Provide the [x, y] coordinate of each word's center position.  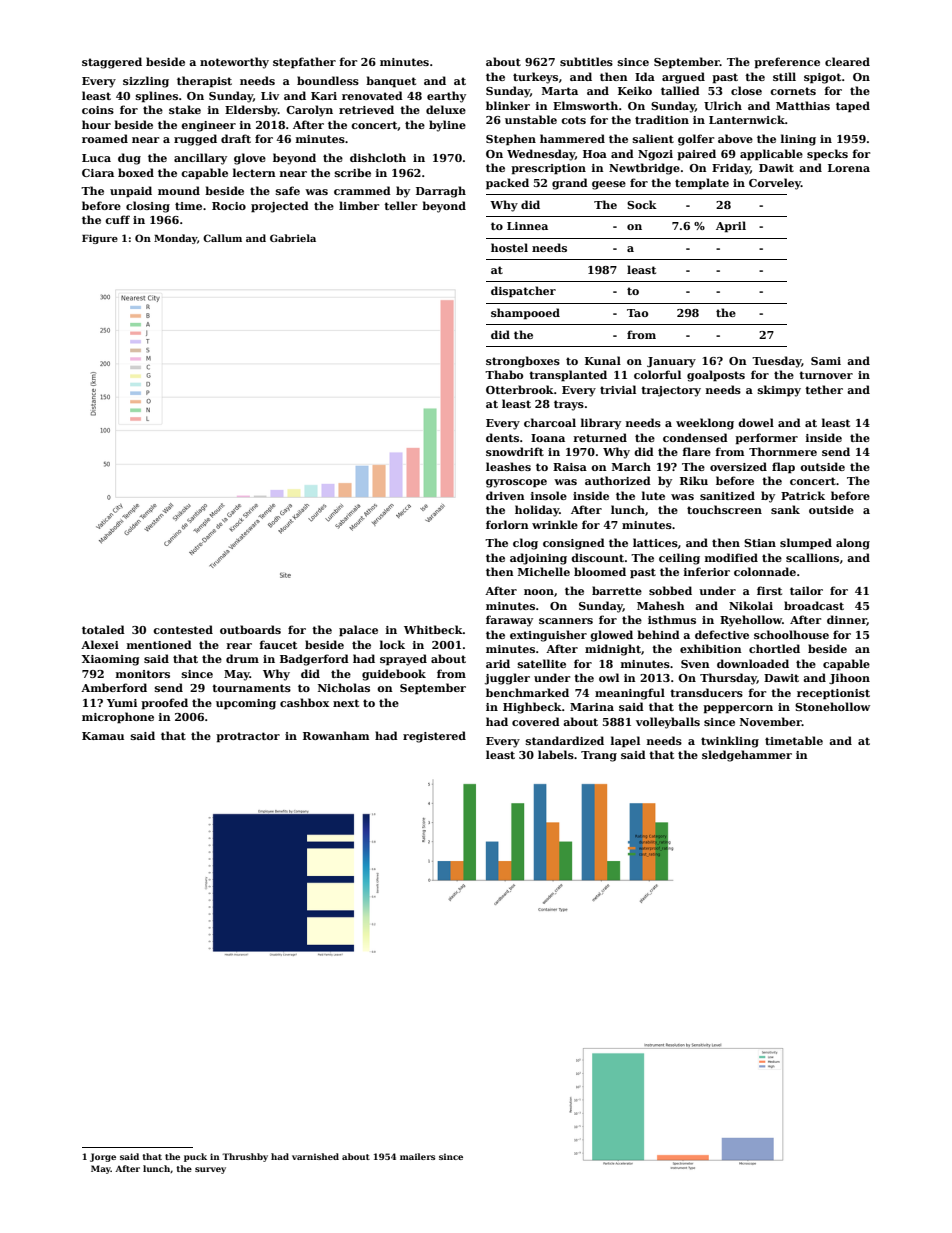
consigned [574, 544]
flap [783, 468]
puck [195, 1157]
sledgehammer [747, 756]
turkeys [535, 78]
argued [683, 78]
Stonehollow [832, 706]
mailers [417, 1156]
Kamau [103, 736]
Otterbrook [520, 389]
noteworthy [234, 63]
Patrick [803, 495]
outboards [250, 629]
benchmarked [527, 692]
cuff [117, 219]
